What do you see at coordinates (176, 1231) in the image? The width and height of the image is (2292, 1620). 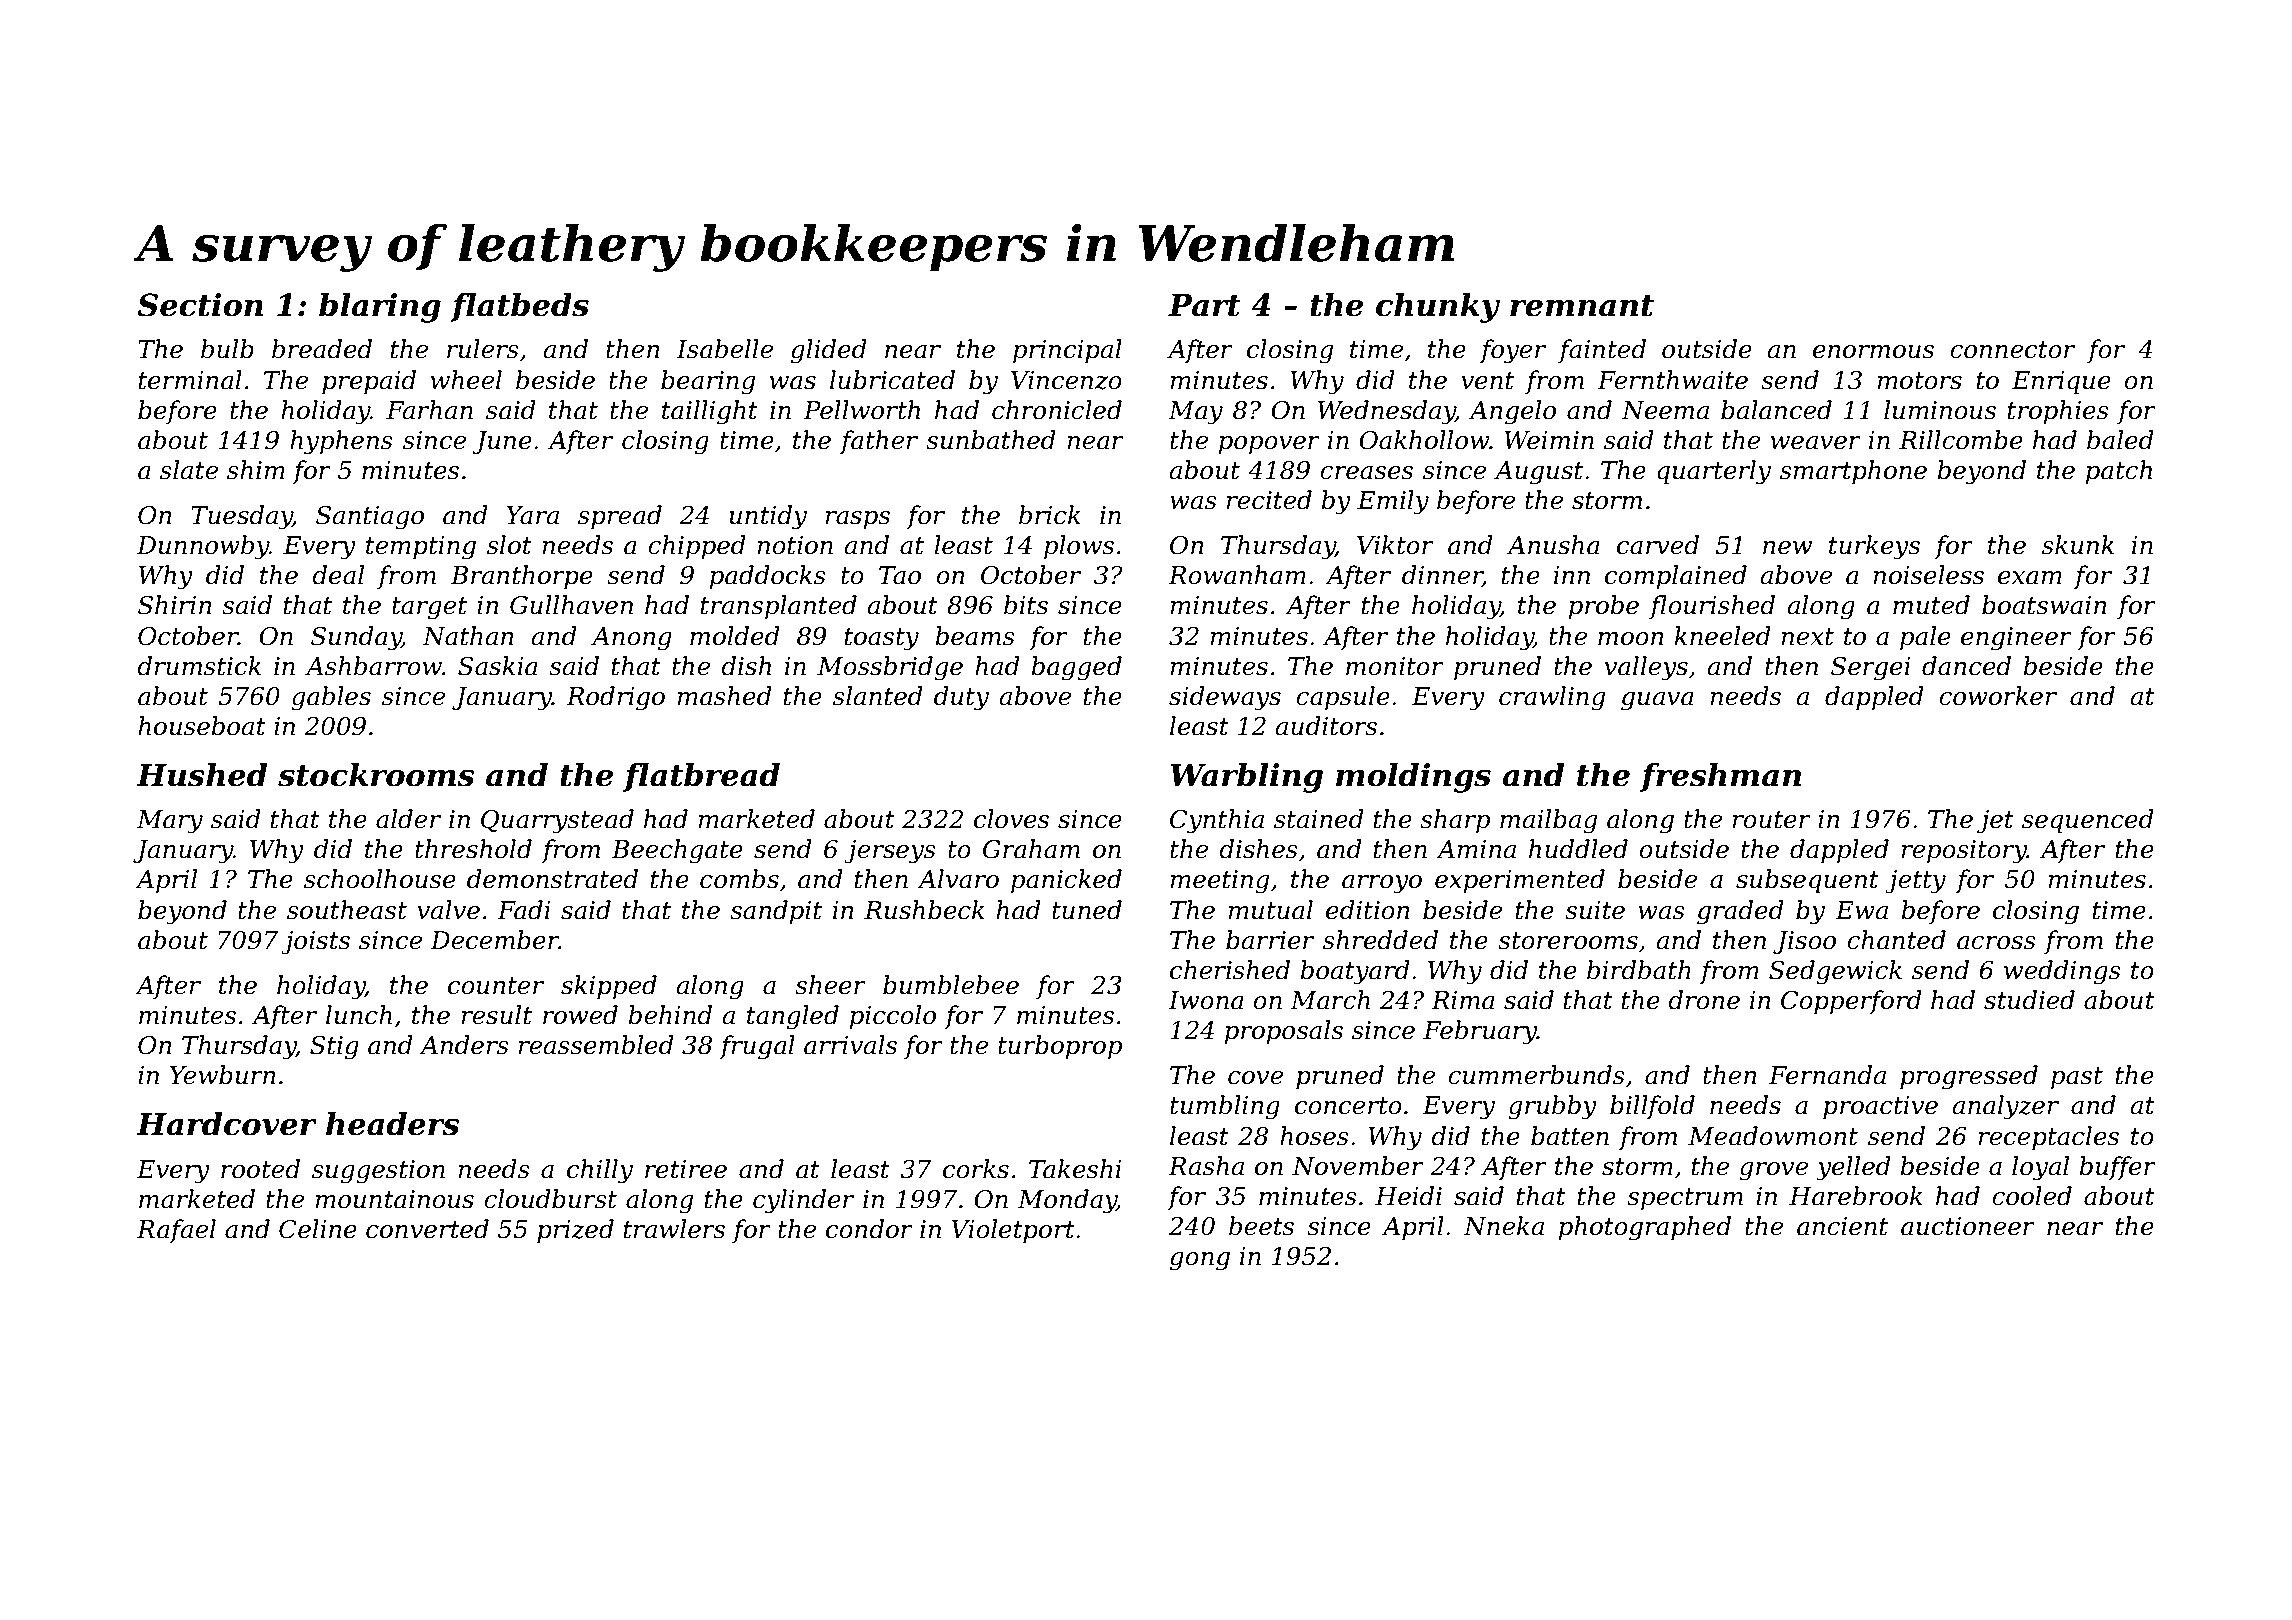 I see `Rafael` at bounding box center [176, 1231].
